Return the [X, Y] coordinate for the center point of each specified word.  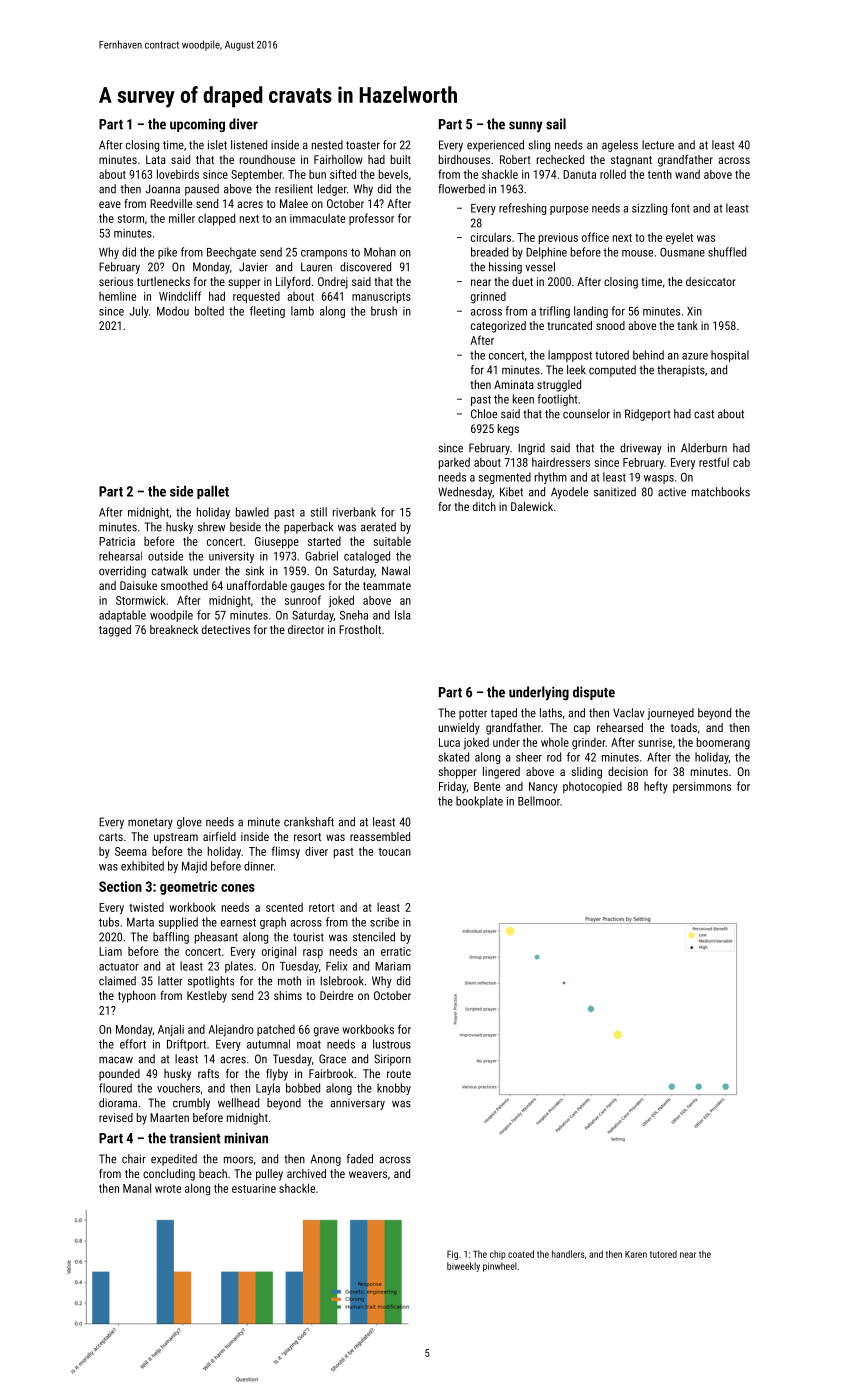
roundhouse [267, 159]
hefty [656, 787]
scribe [384, 922]
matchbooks [721, 492]
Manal [137, 1188]
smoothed [184, 585]
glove [189, 823]
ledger [332, 190]
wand [687, 174]
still [319, 512]
